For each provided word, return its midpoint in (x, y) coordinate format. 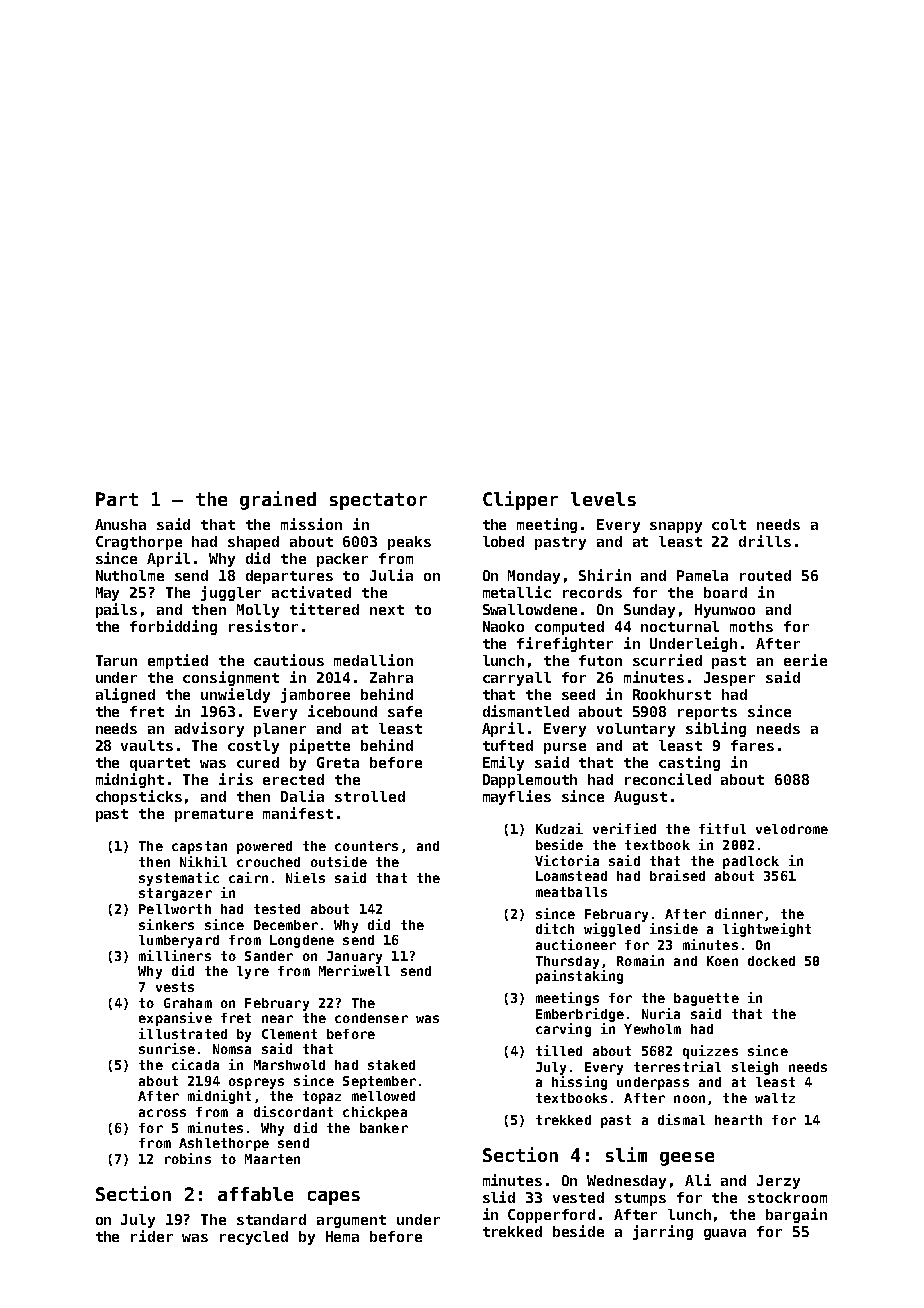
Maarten (272, 1159)
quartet (160, 764)
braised (677, 875)
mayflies (517, 797)
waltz (775, 1098)
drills (765, 541)
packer (342, 560)
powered (264, 847)
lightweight (767, 930)
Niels (305, 877)
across (162, 1113)
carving (563, 1030)
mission (311, 524)
